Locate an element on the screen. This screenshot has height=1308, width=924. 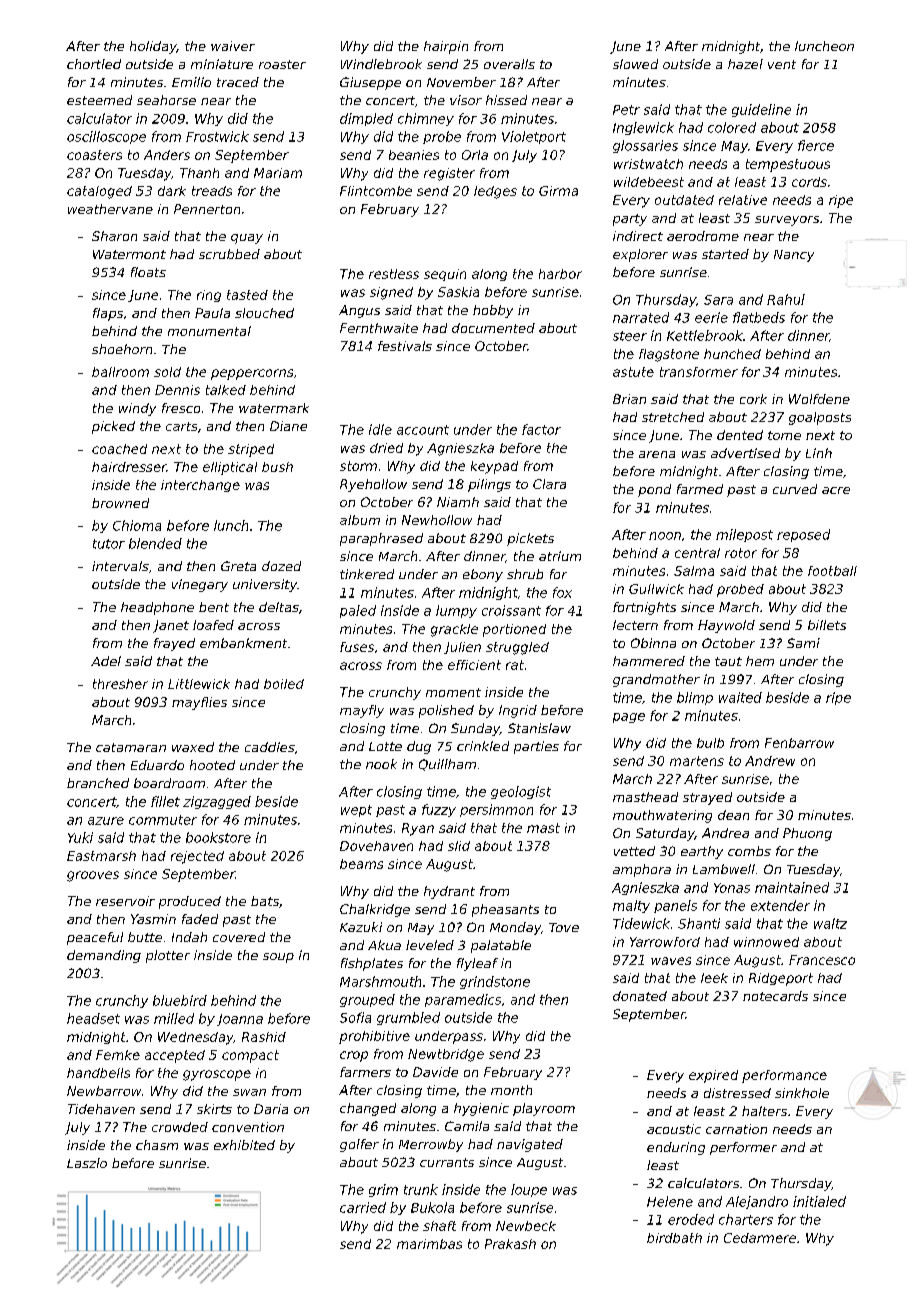
bats is located at coordinates (265, 901).
